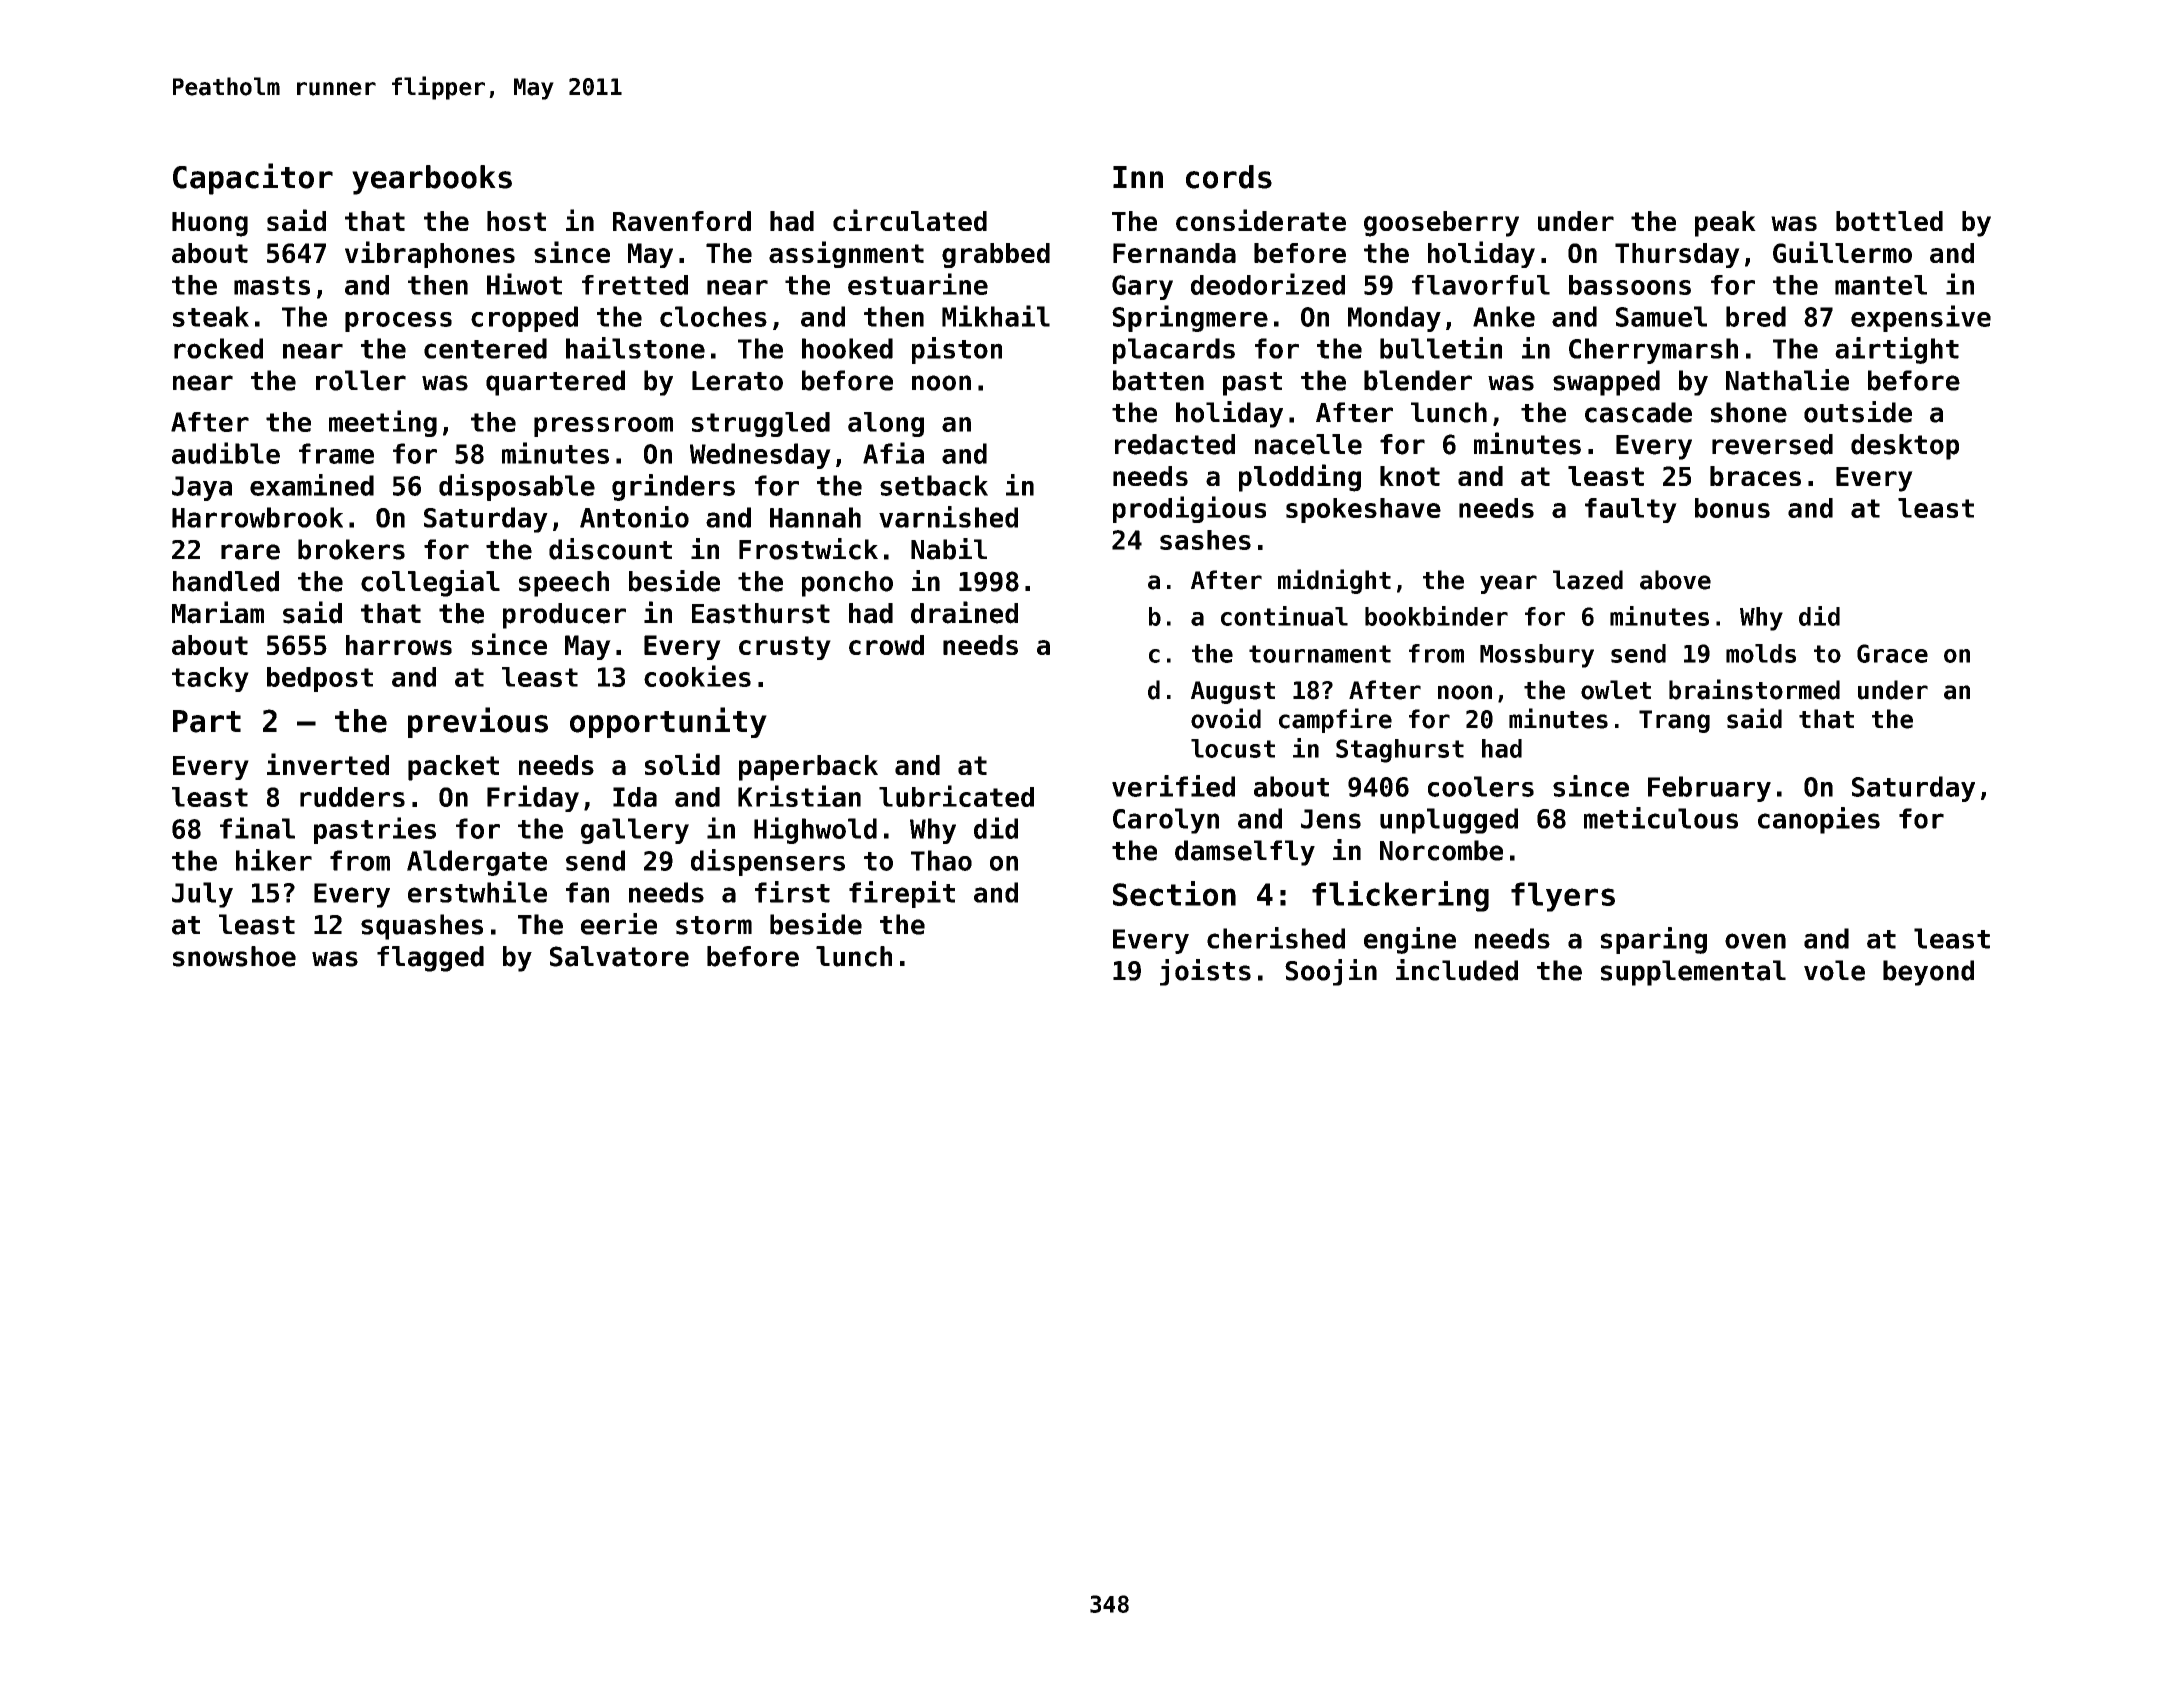 This screenshot has height=1683, width=2178. Describe the element at coordinates (1245, 853) in the screenshot. I see `damselfly` at that location.
